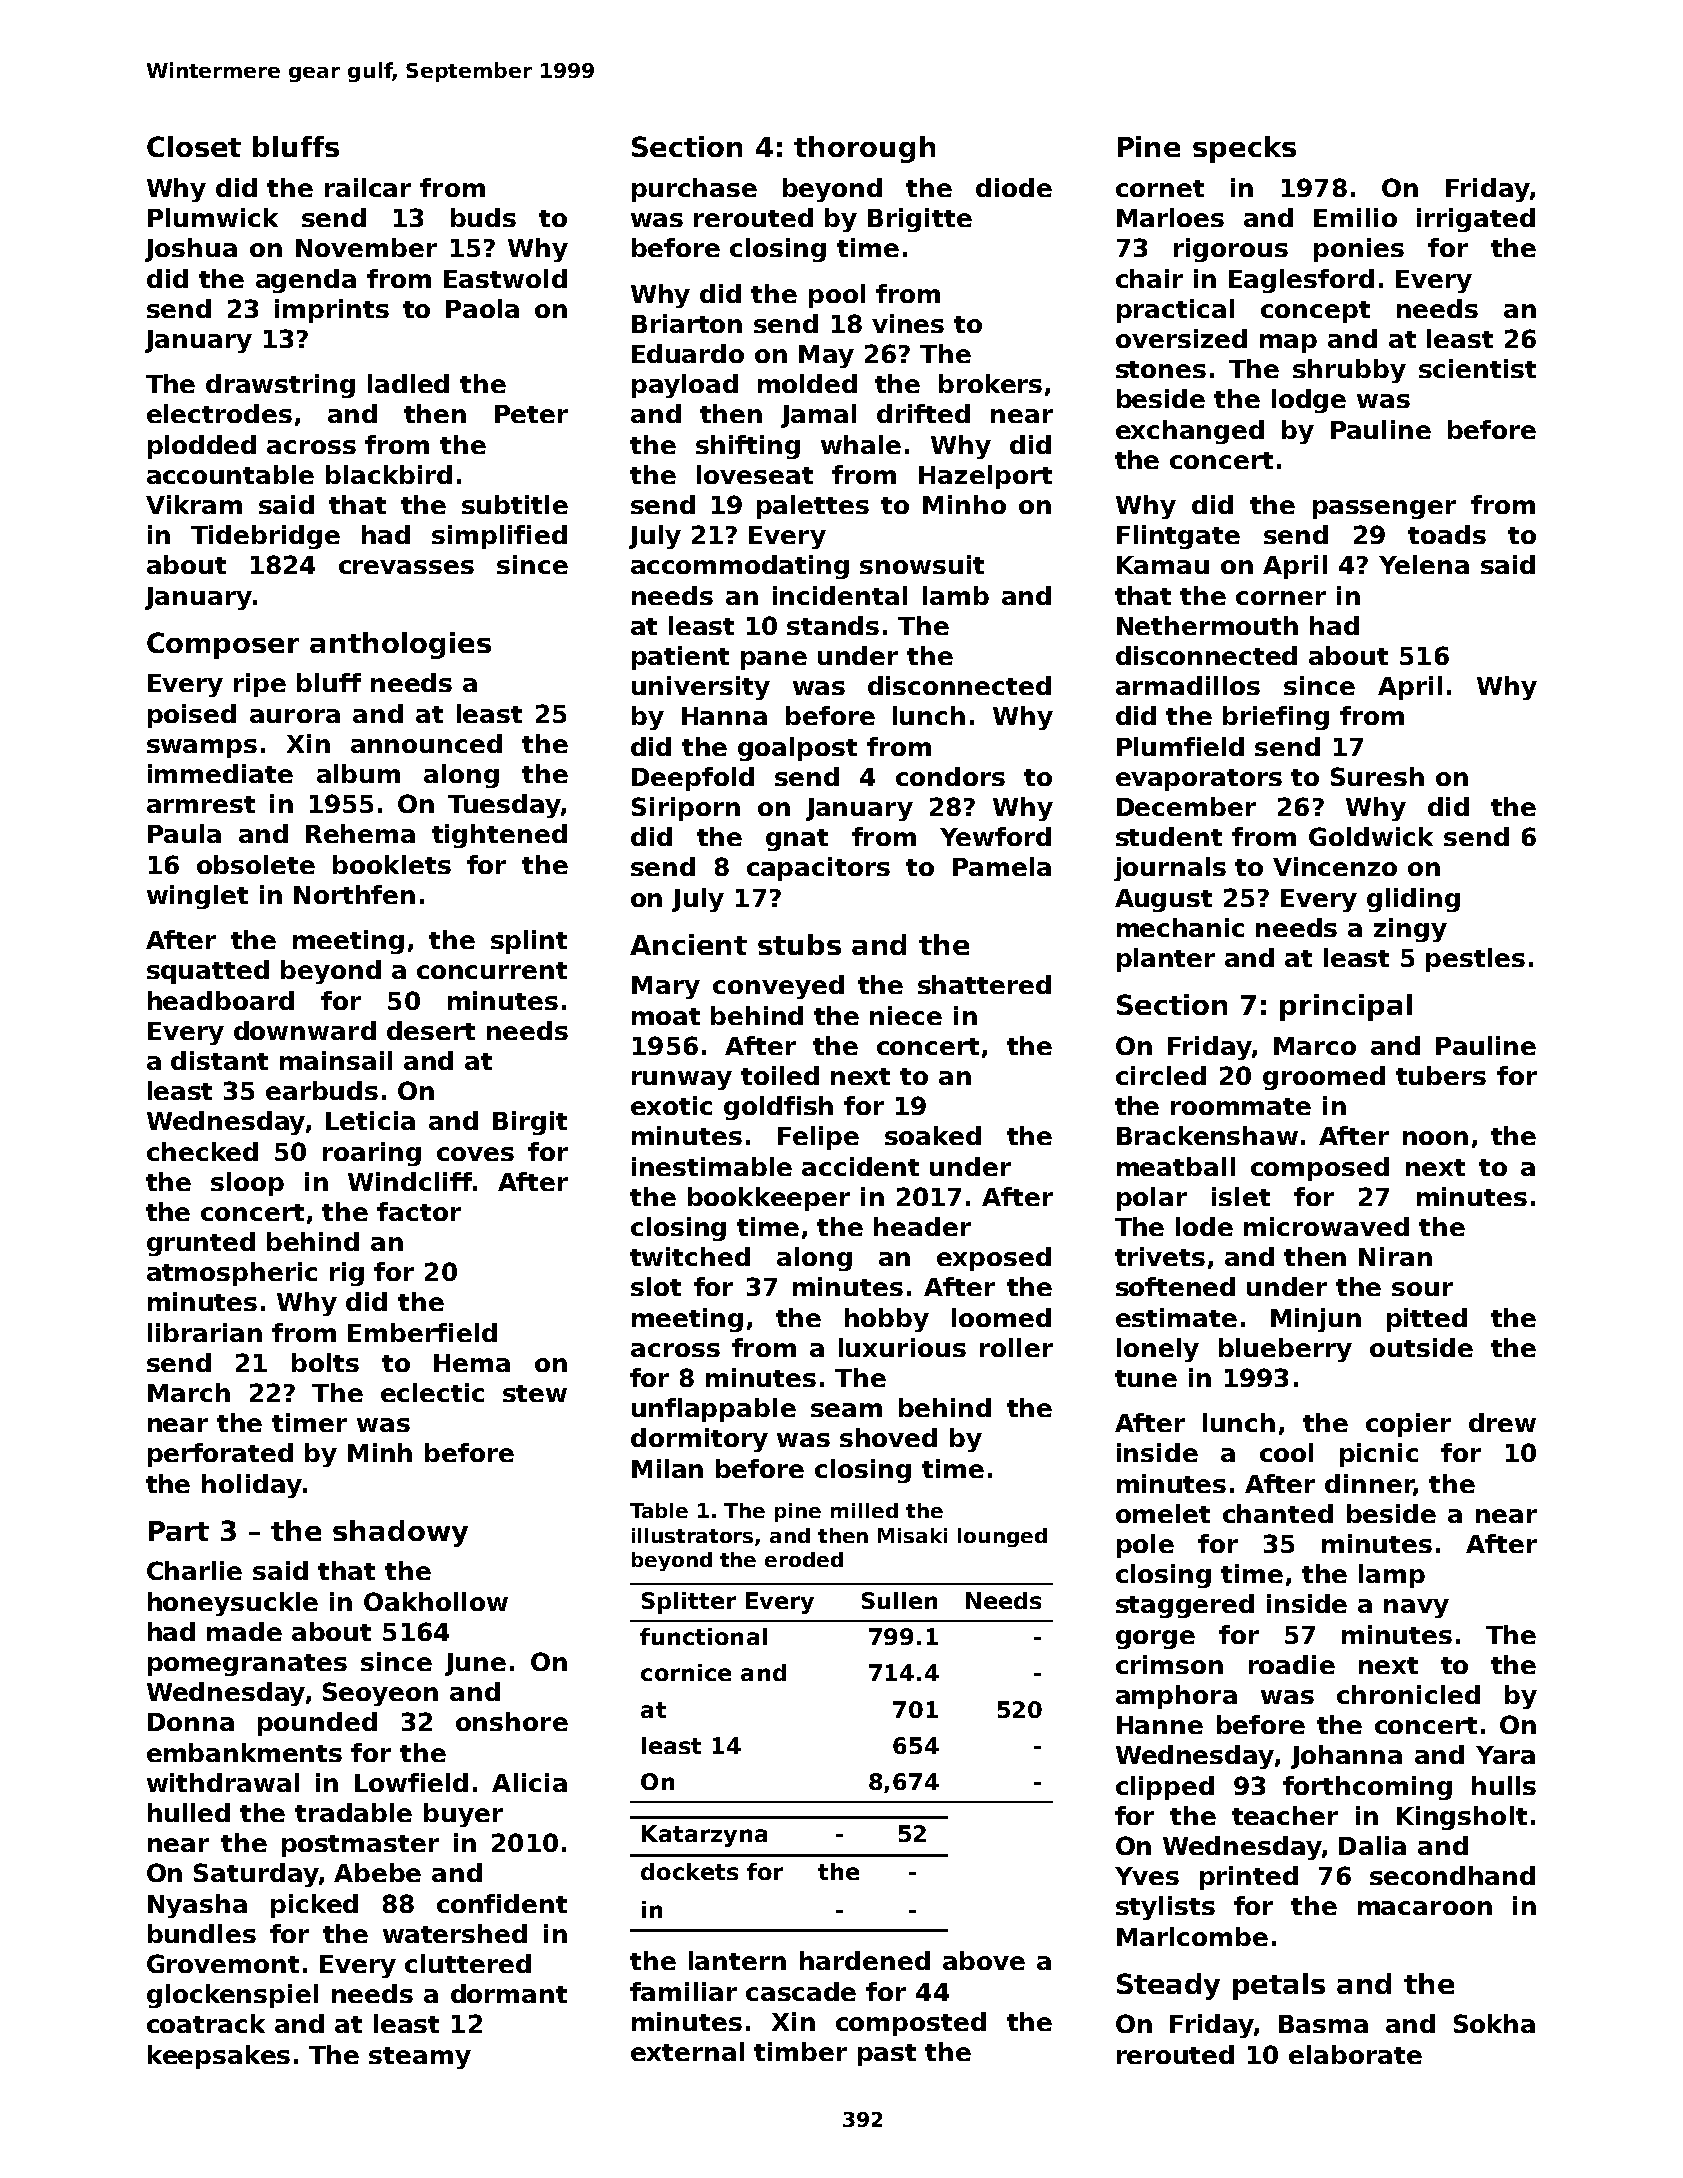 This page has width=1683, height=2178. I want to click on gnat, so click(797, 840).
